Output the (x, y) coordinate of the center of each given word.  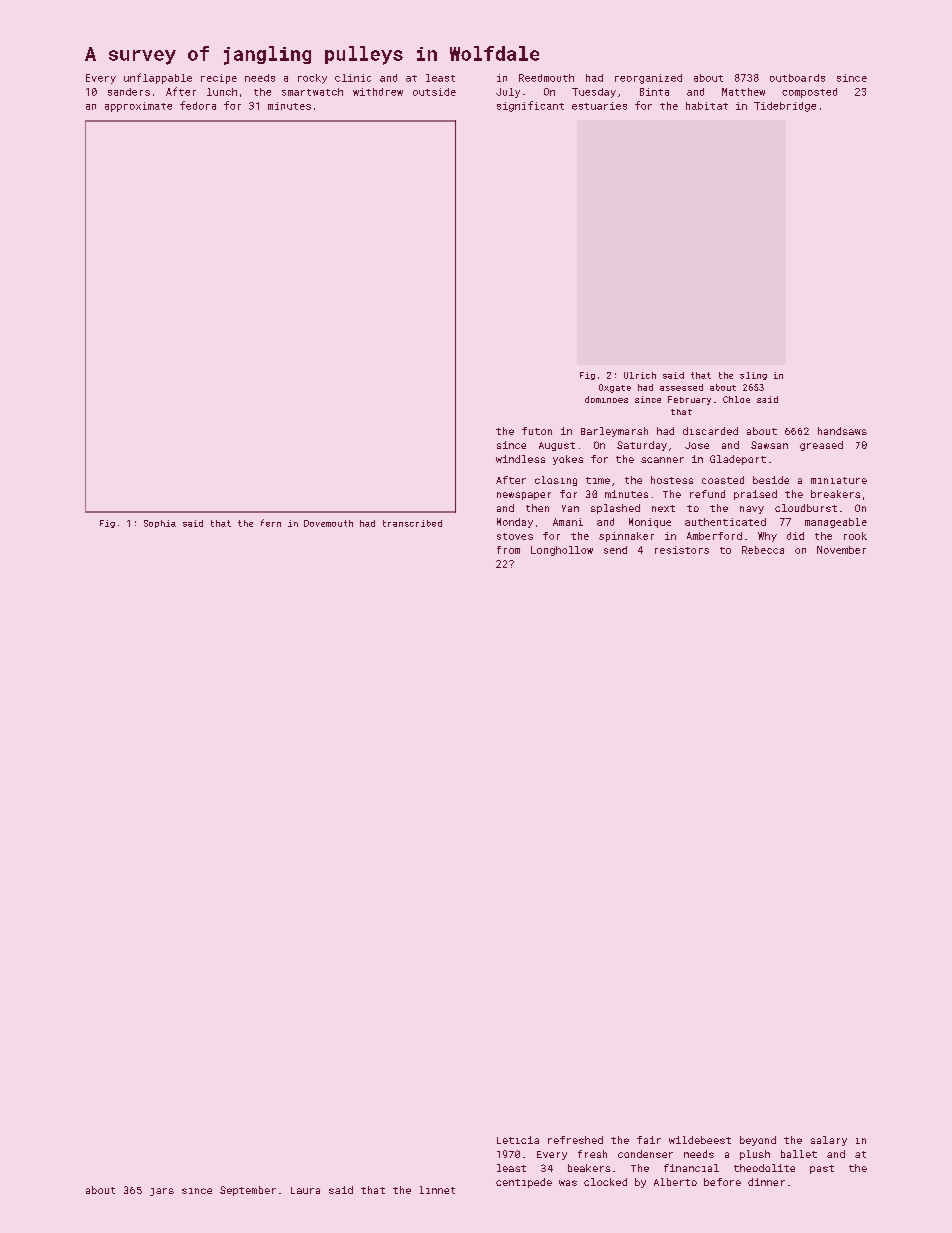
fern (271, 523)
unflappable (158, 78)
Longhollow (562, 551)
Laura (305, 1190)
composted (809, 93)
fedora (198, 105)
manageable (836, 523)
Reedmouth (546, 78)
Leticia (518, 1140)
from (508, 550)
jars (162, 1192)
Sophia (160, 524)
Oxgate (615, 388)
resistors (682, 550)
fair (649, 1140)
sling (753, 376)
